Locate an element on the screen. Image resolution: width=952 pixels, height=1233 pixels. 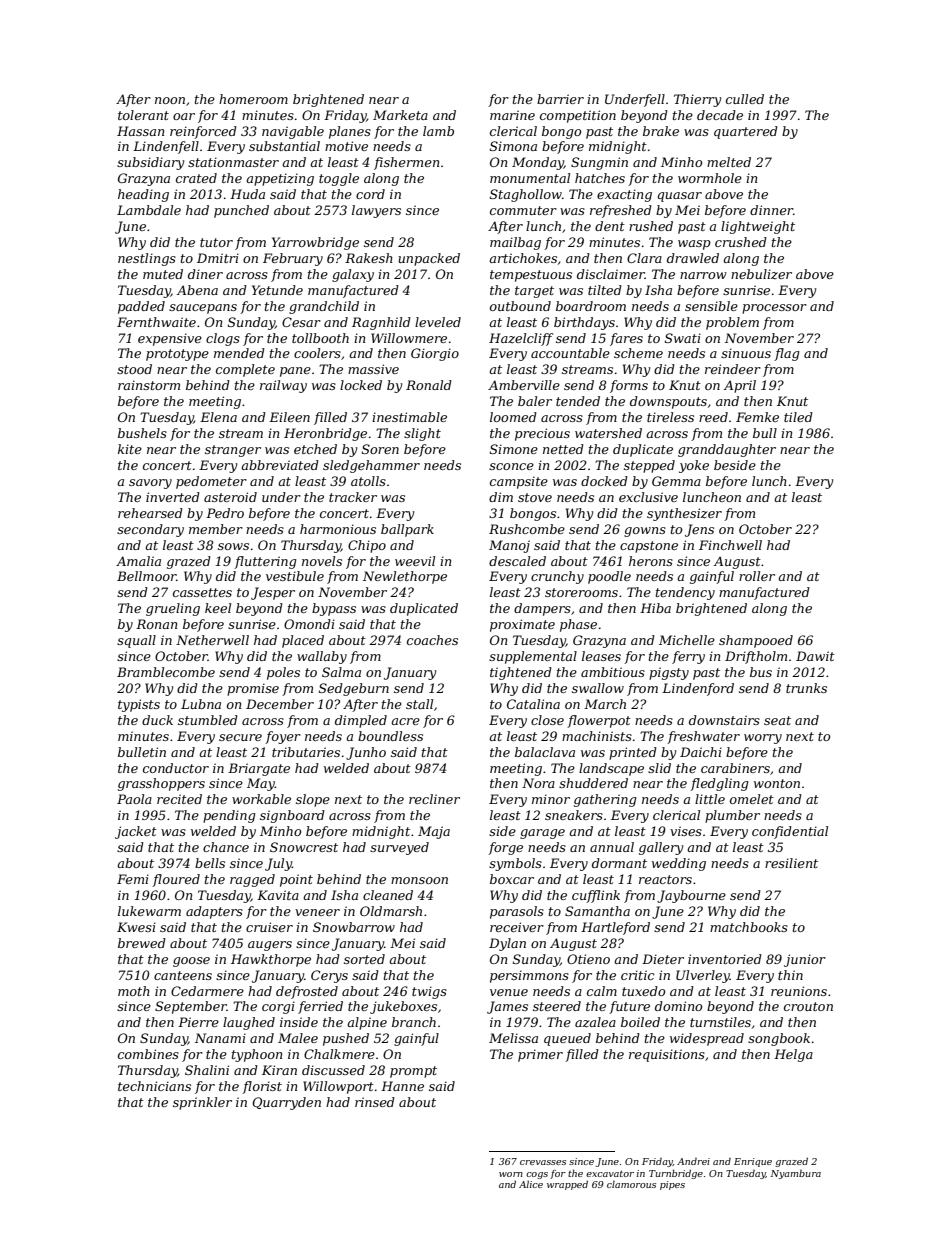
parasols is located at coordinates (517, 912).
